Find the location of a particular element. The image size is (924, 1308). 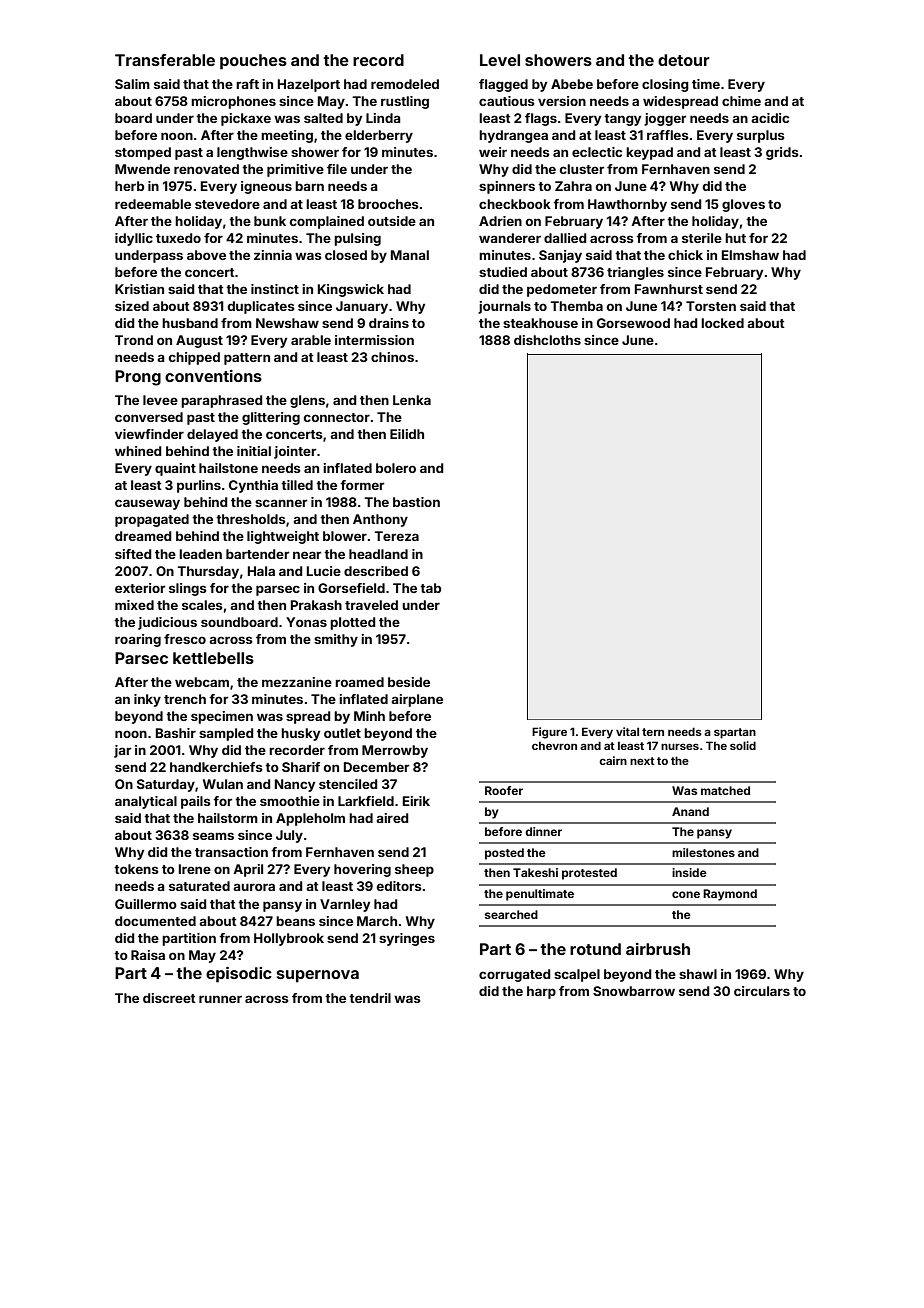

jar is located at coordinates (122, 751).
